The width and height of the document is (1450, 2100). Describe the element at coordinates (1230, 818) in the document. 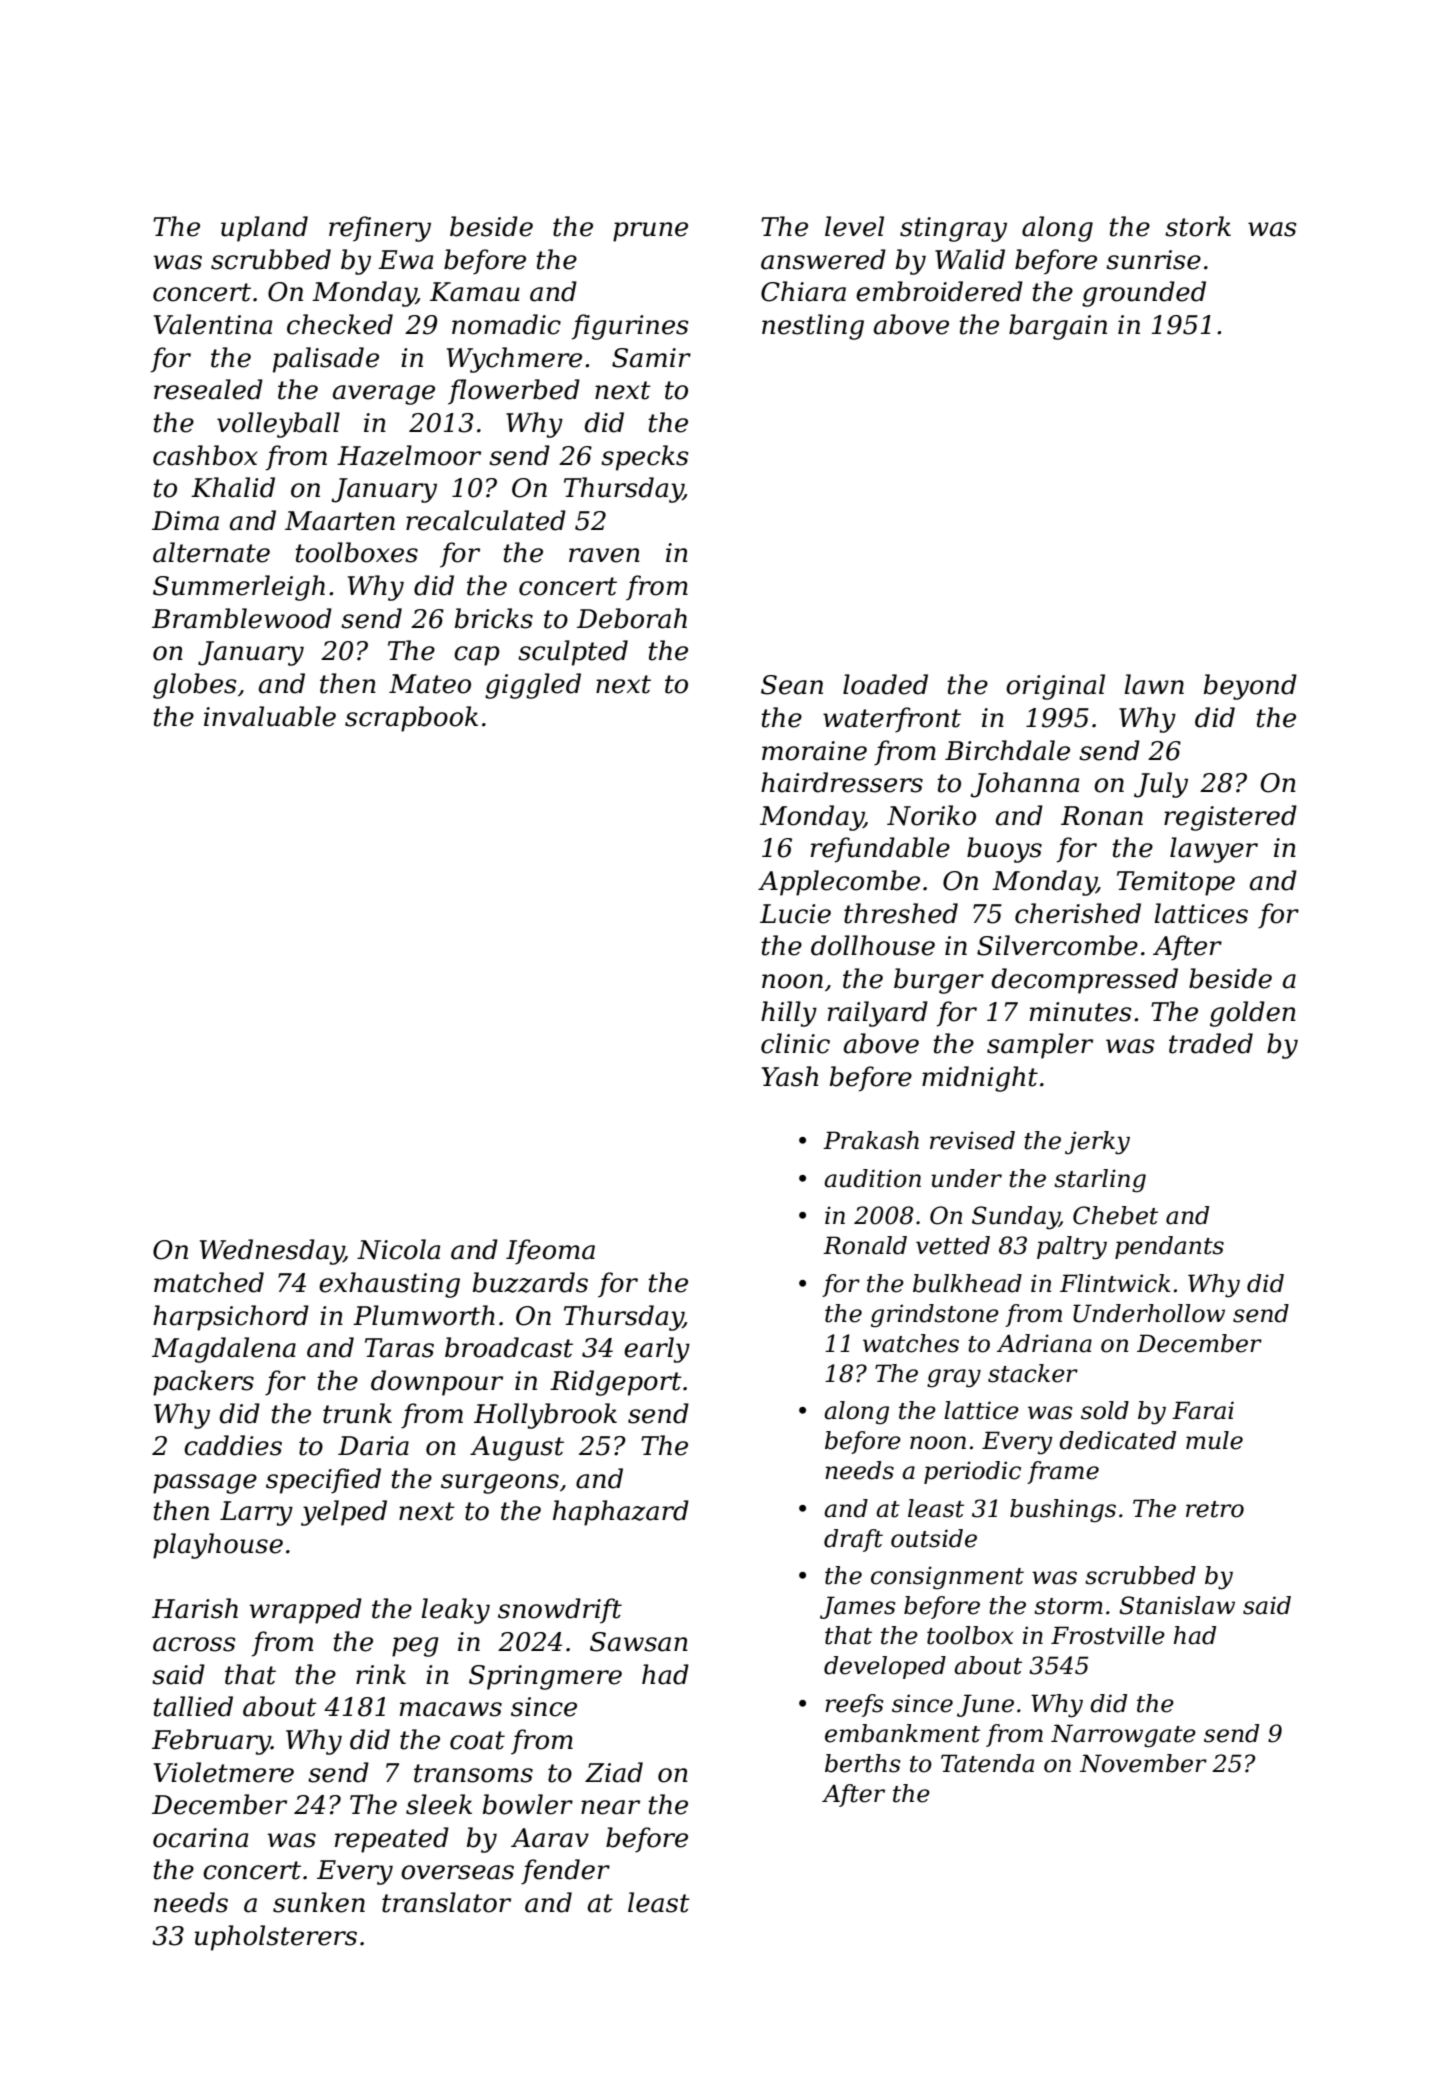

I see `registered` at that location.
